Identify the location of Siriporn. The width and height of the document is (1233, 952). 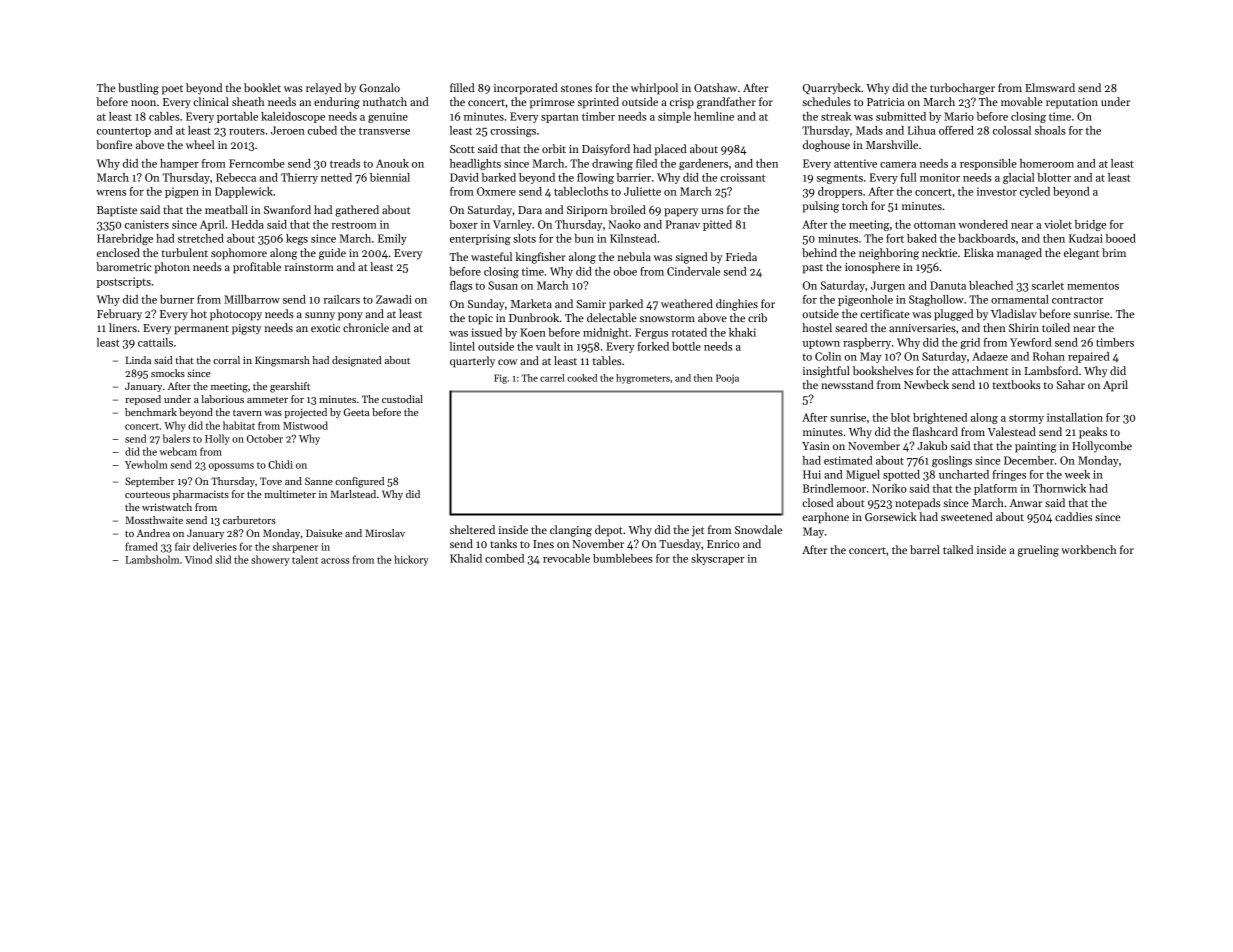
(587, 211).
